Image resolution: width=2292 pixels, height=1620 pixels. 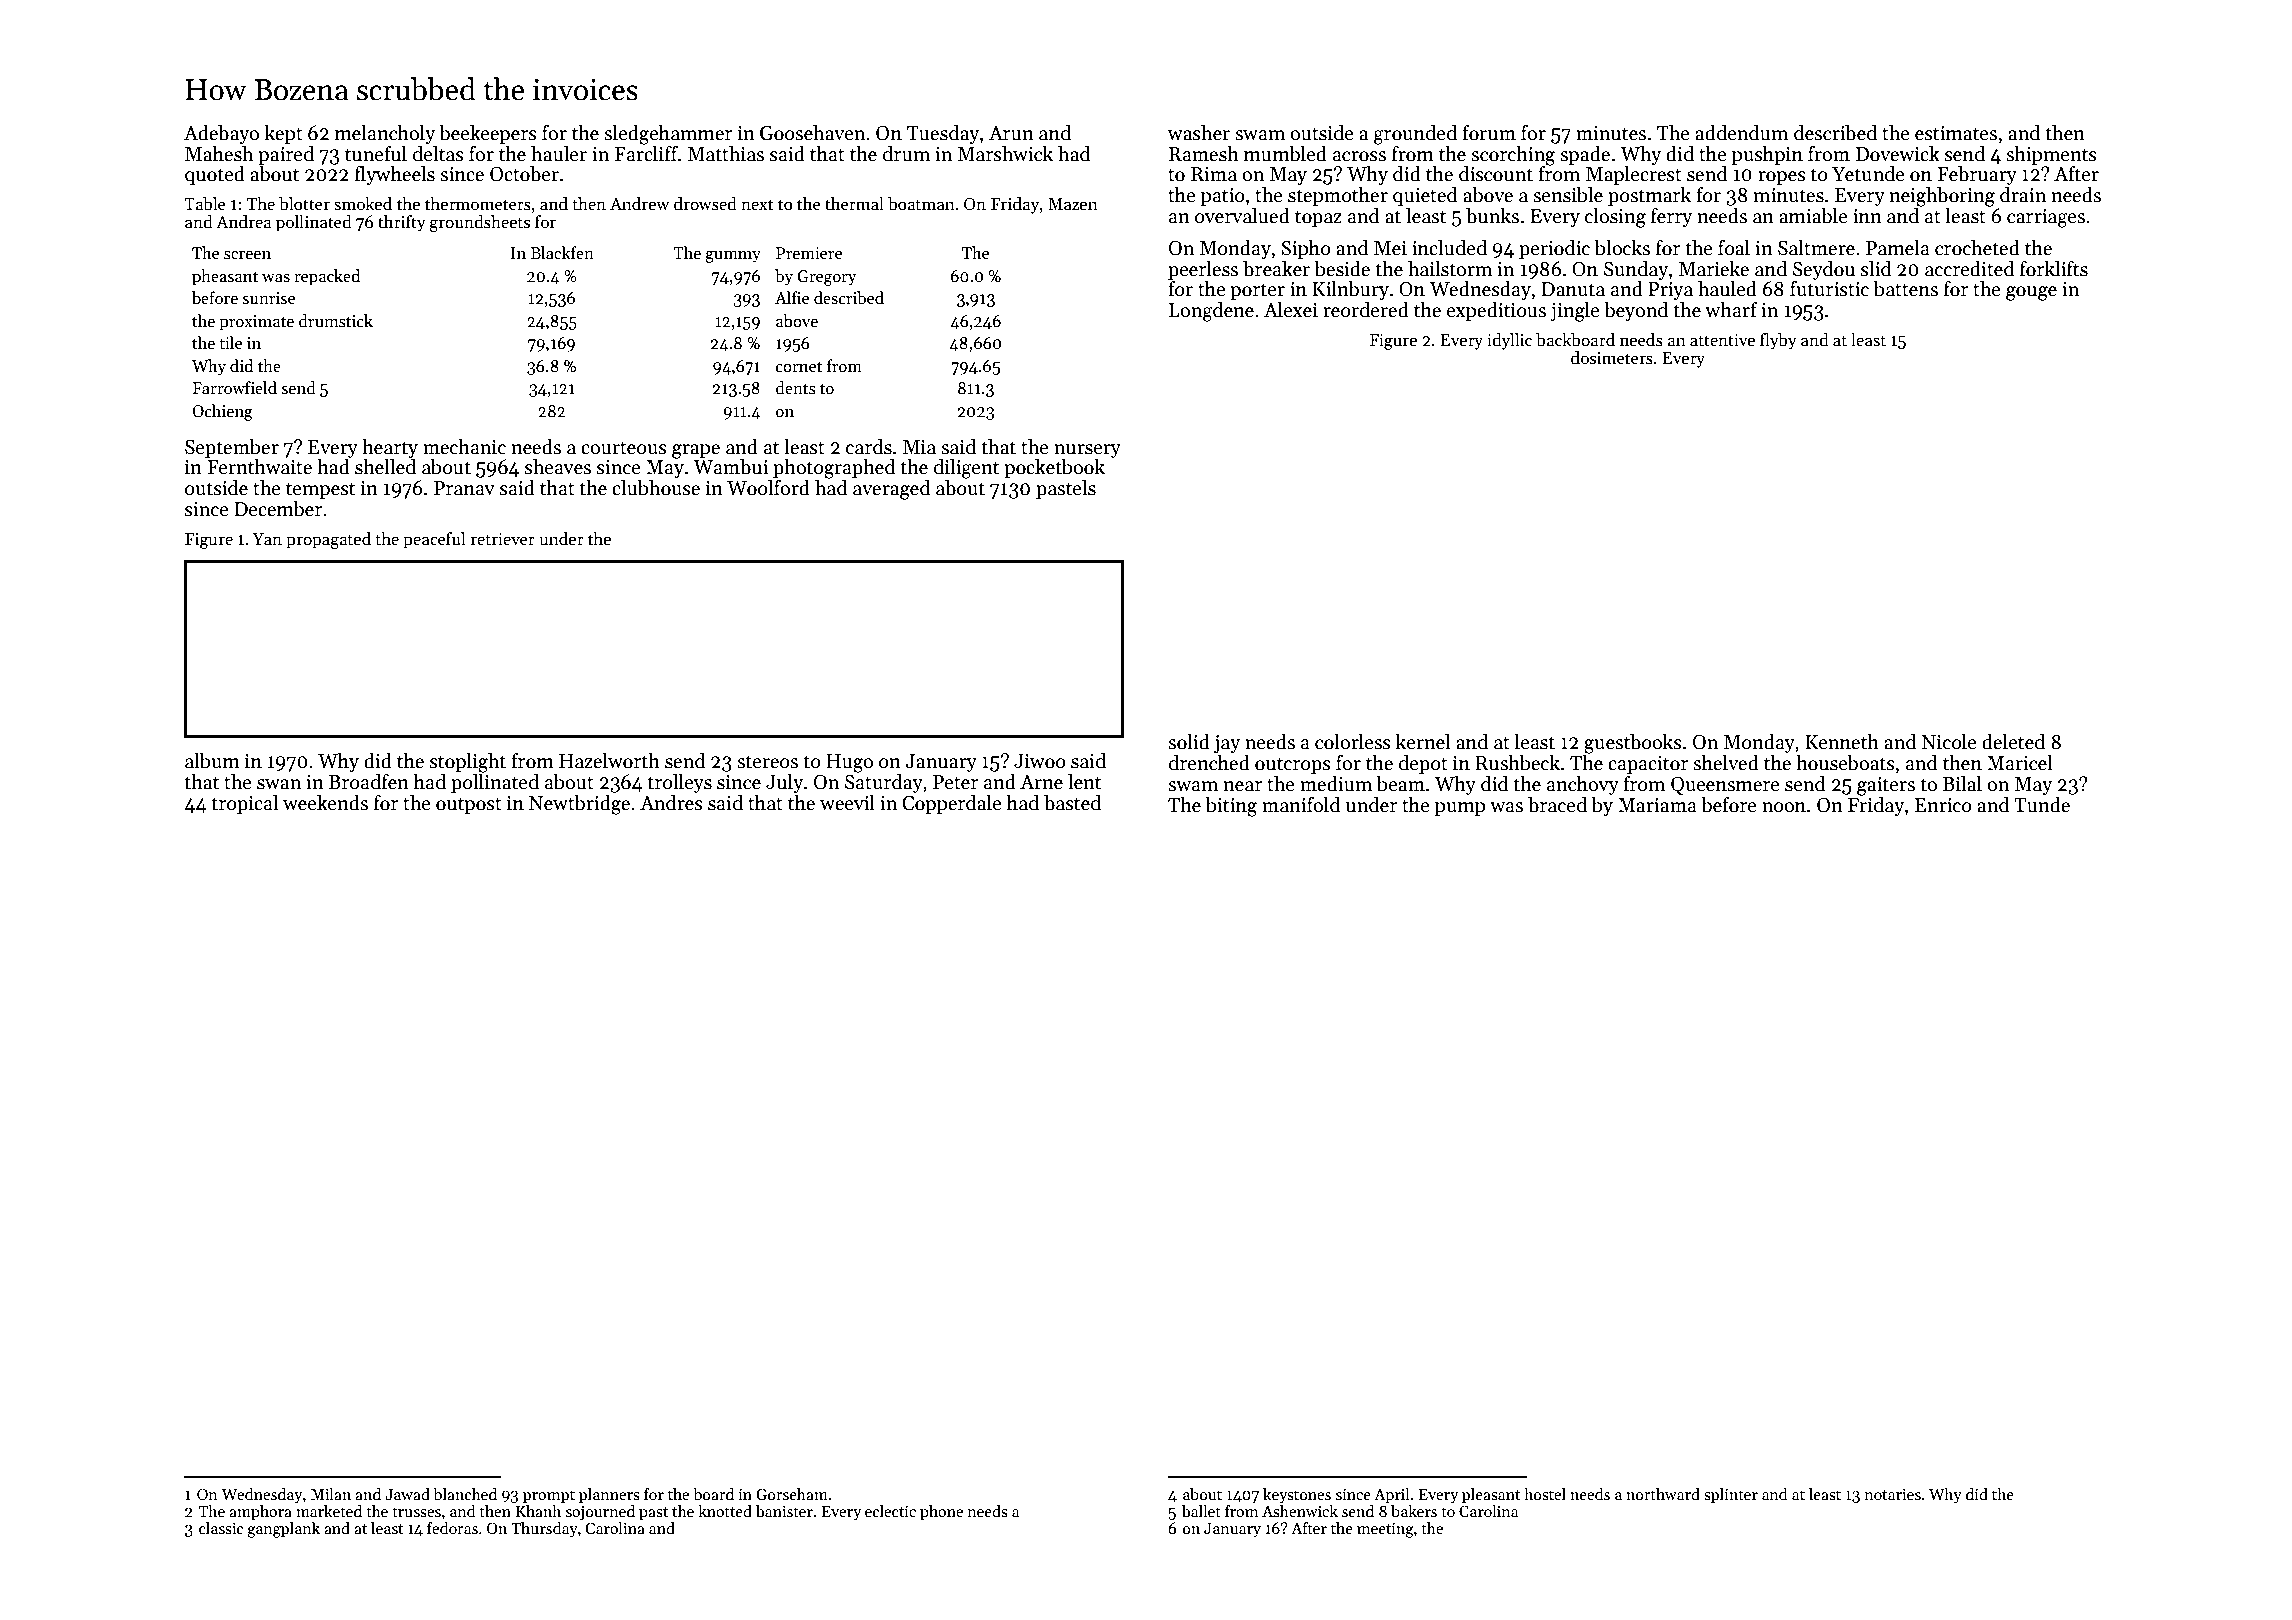 I want to click on classic, so click(x=221, y=1528).
